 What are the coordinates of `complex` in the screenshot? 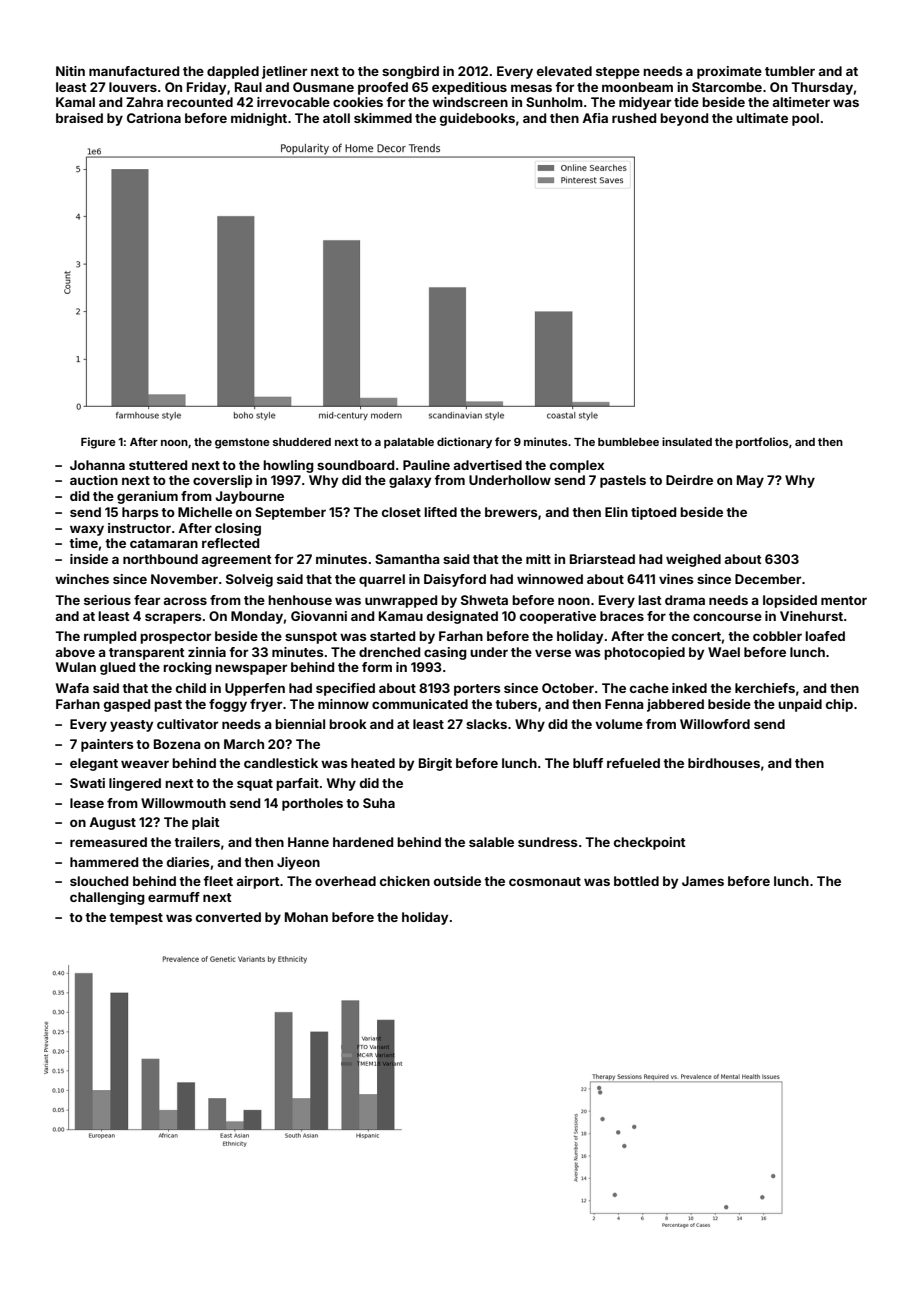 It's located at (577, 466).
